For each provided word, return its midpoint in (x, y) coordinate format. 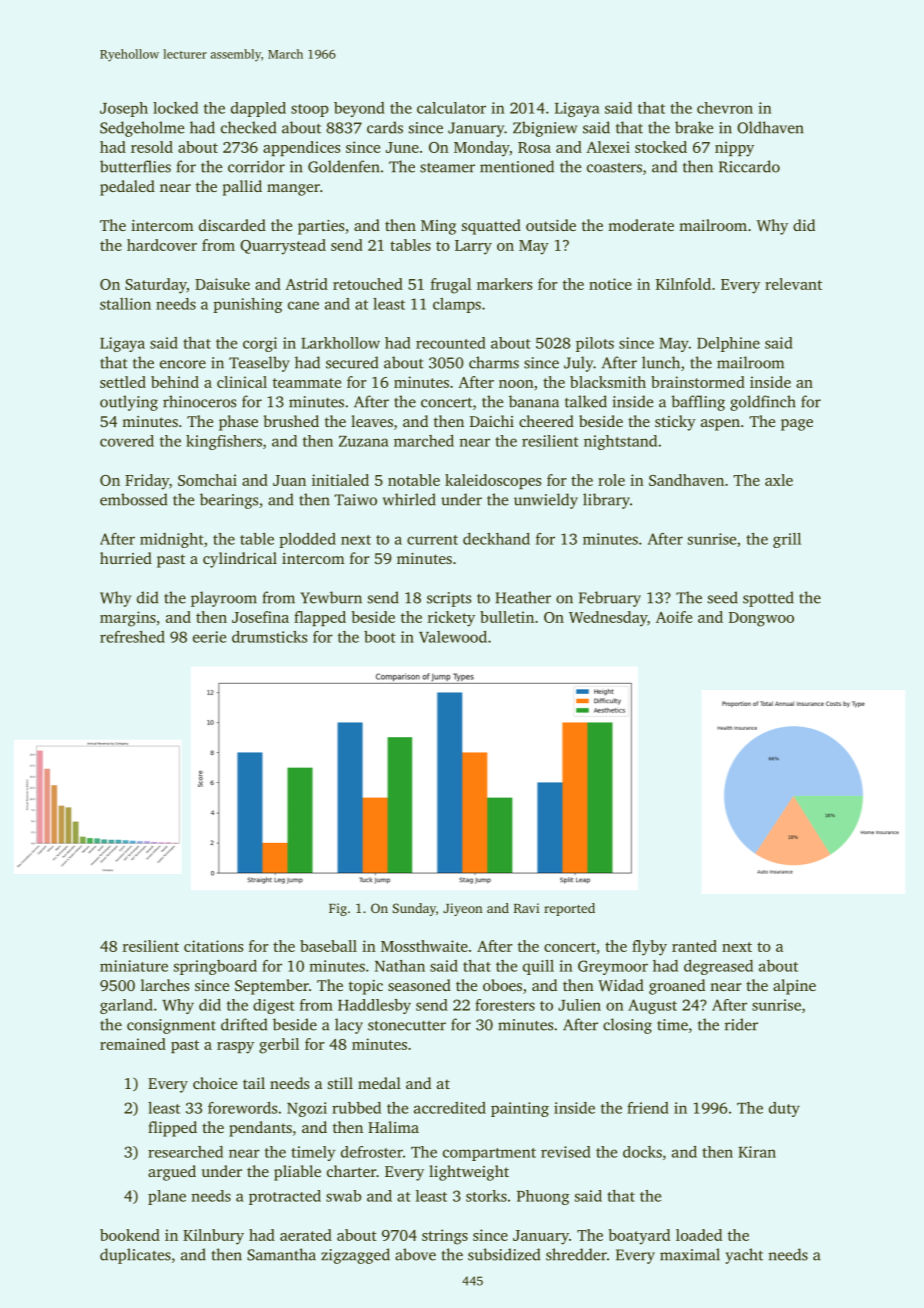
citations (213, 946)
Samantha (281, 1254)
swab (344, 1196)
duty (784, 1109)
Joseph (124, 109)
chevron (725, 108)
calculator (451, 108)
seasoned (419, 985)
